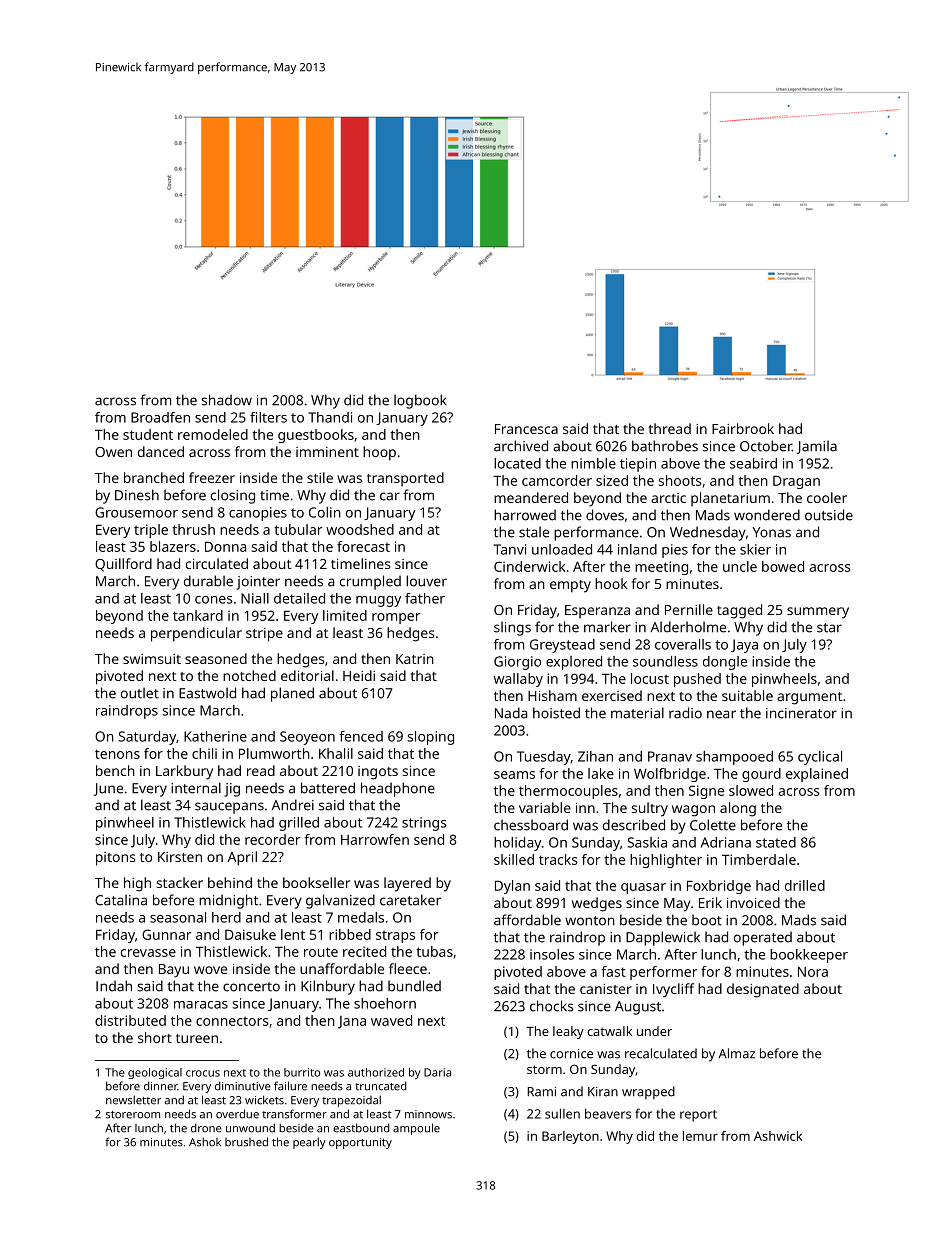 The height and width of the document is (1233, 952). What do you see at coordinates (205, 1142) in the document?
I see `Ashok` at bounding box center [205, 1142].
